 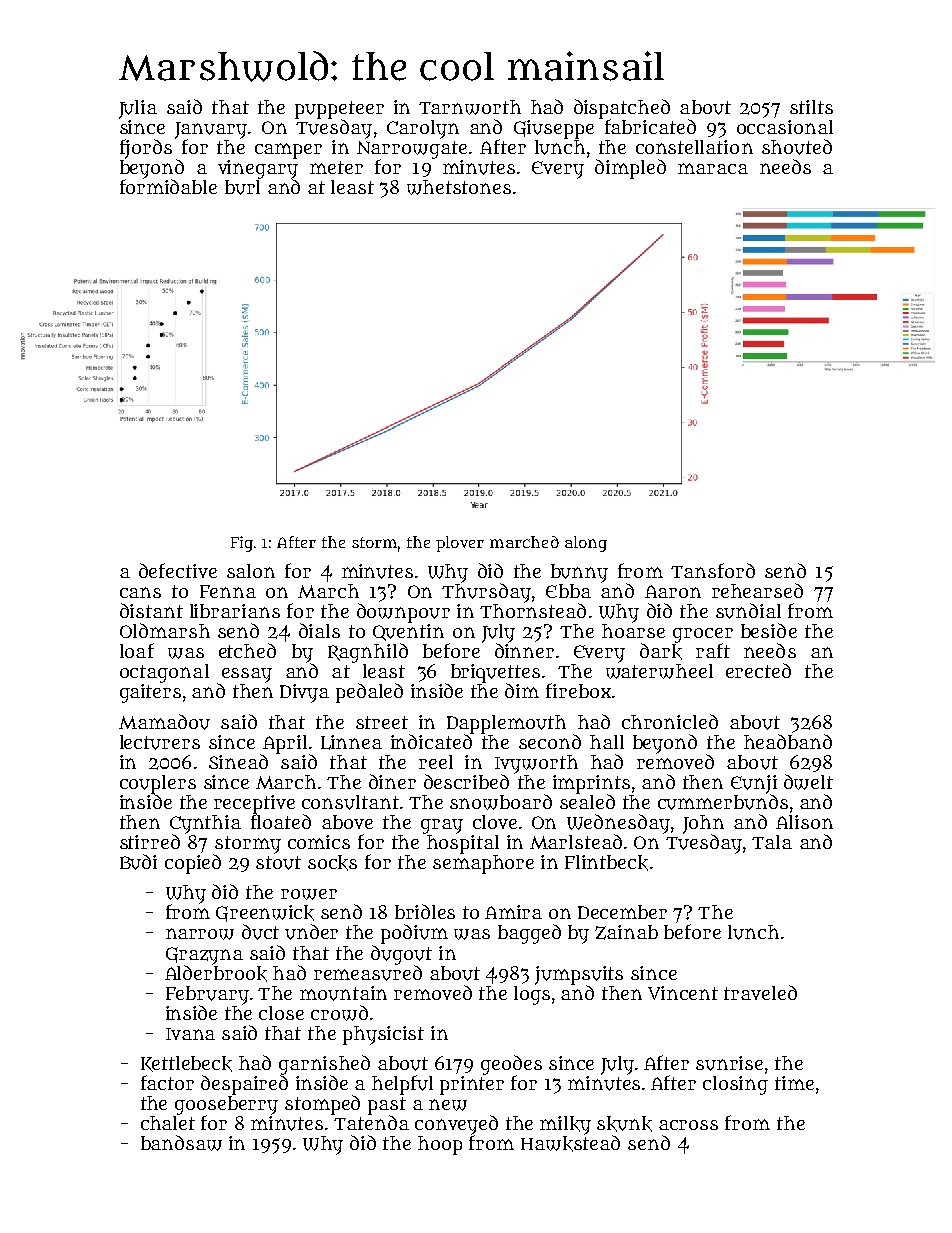 I want to click on receptive, so click(x=254, y=804).
